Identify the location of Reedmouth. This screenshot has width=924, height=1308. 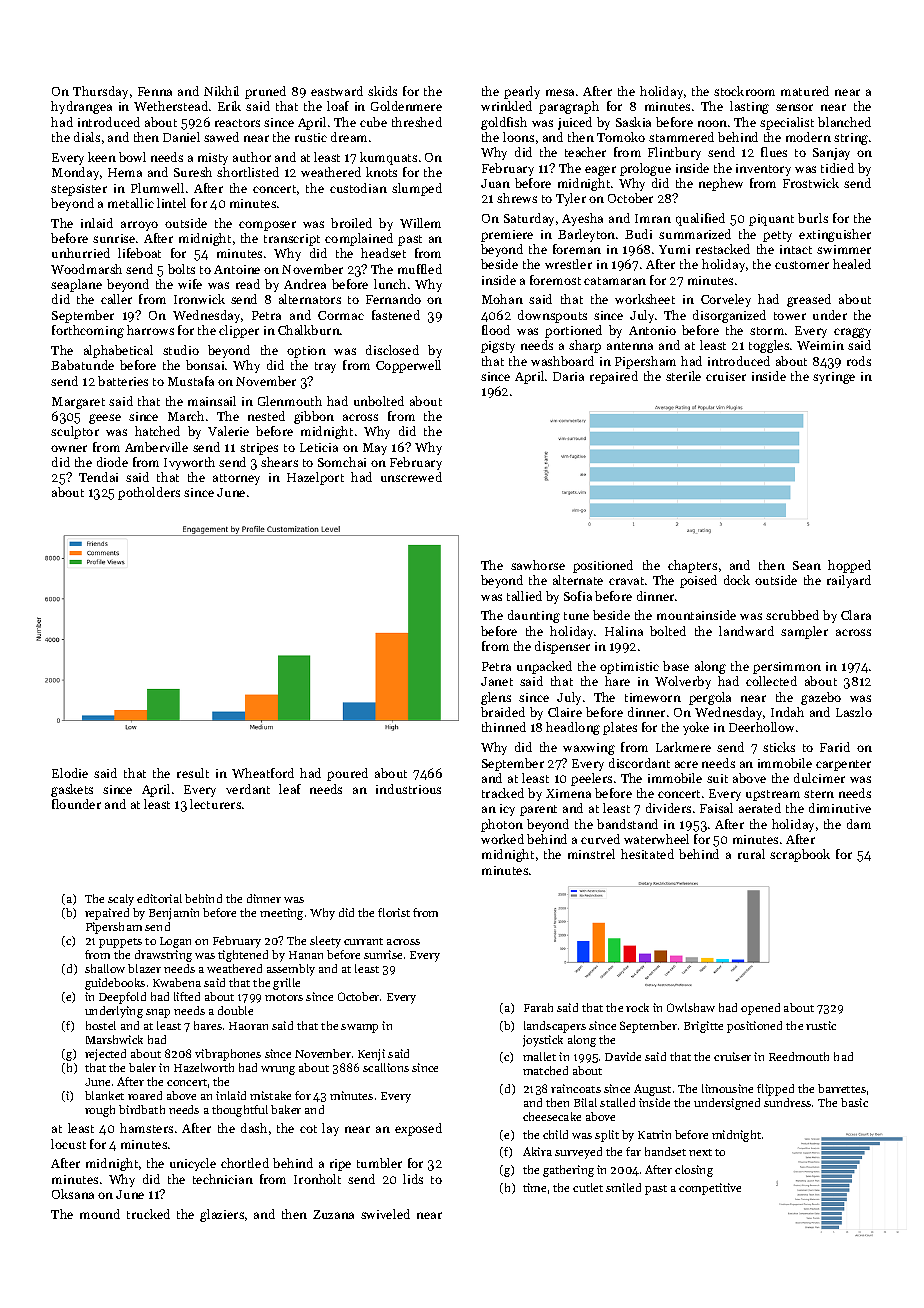
(799, 1056).
